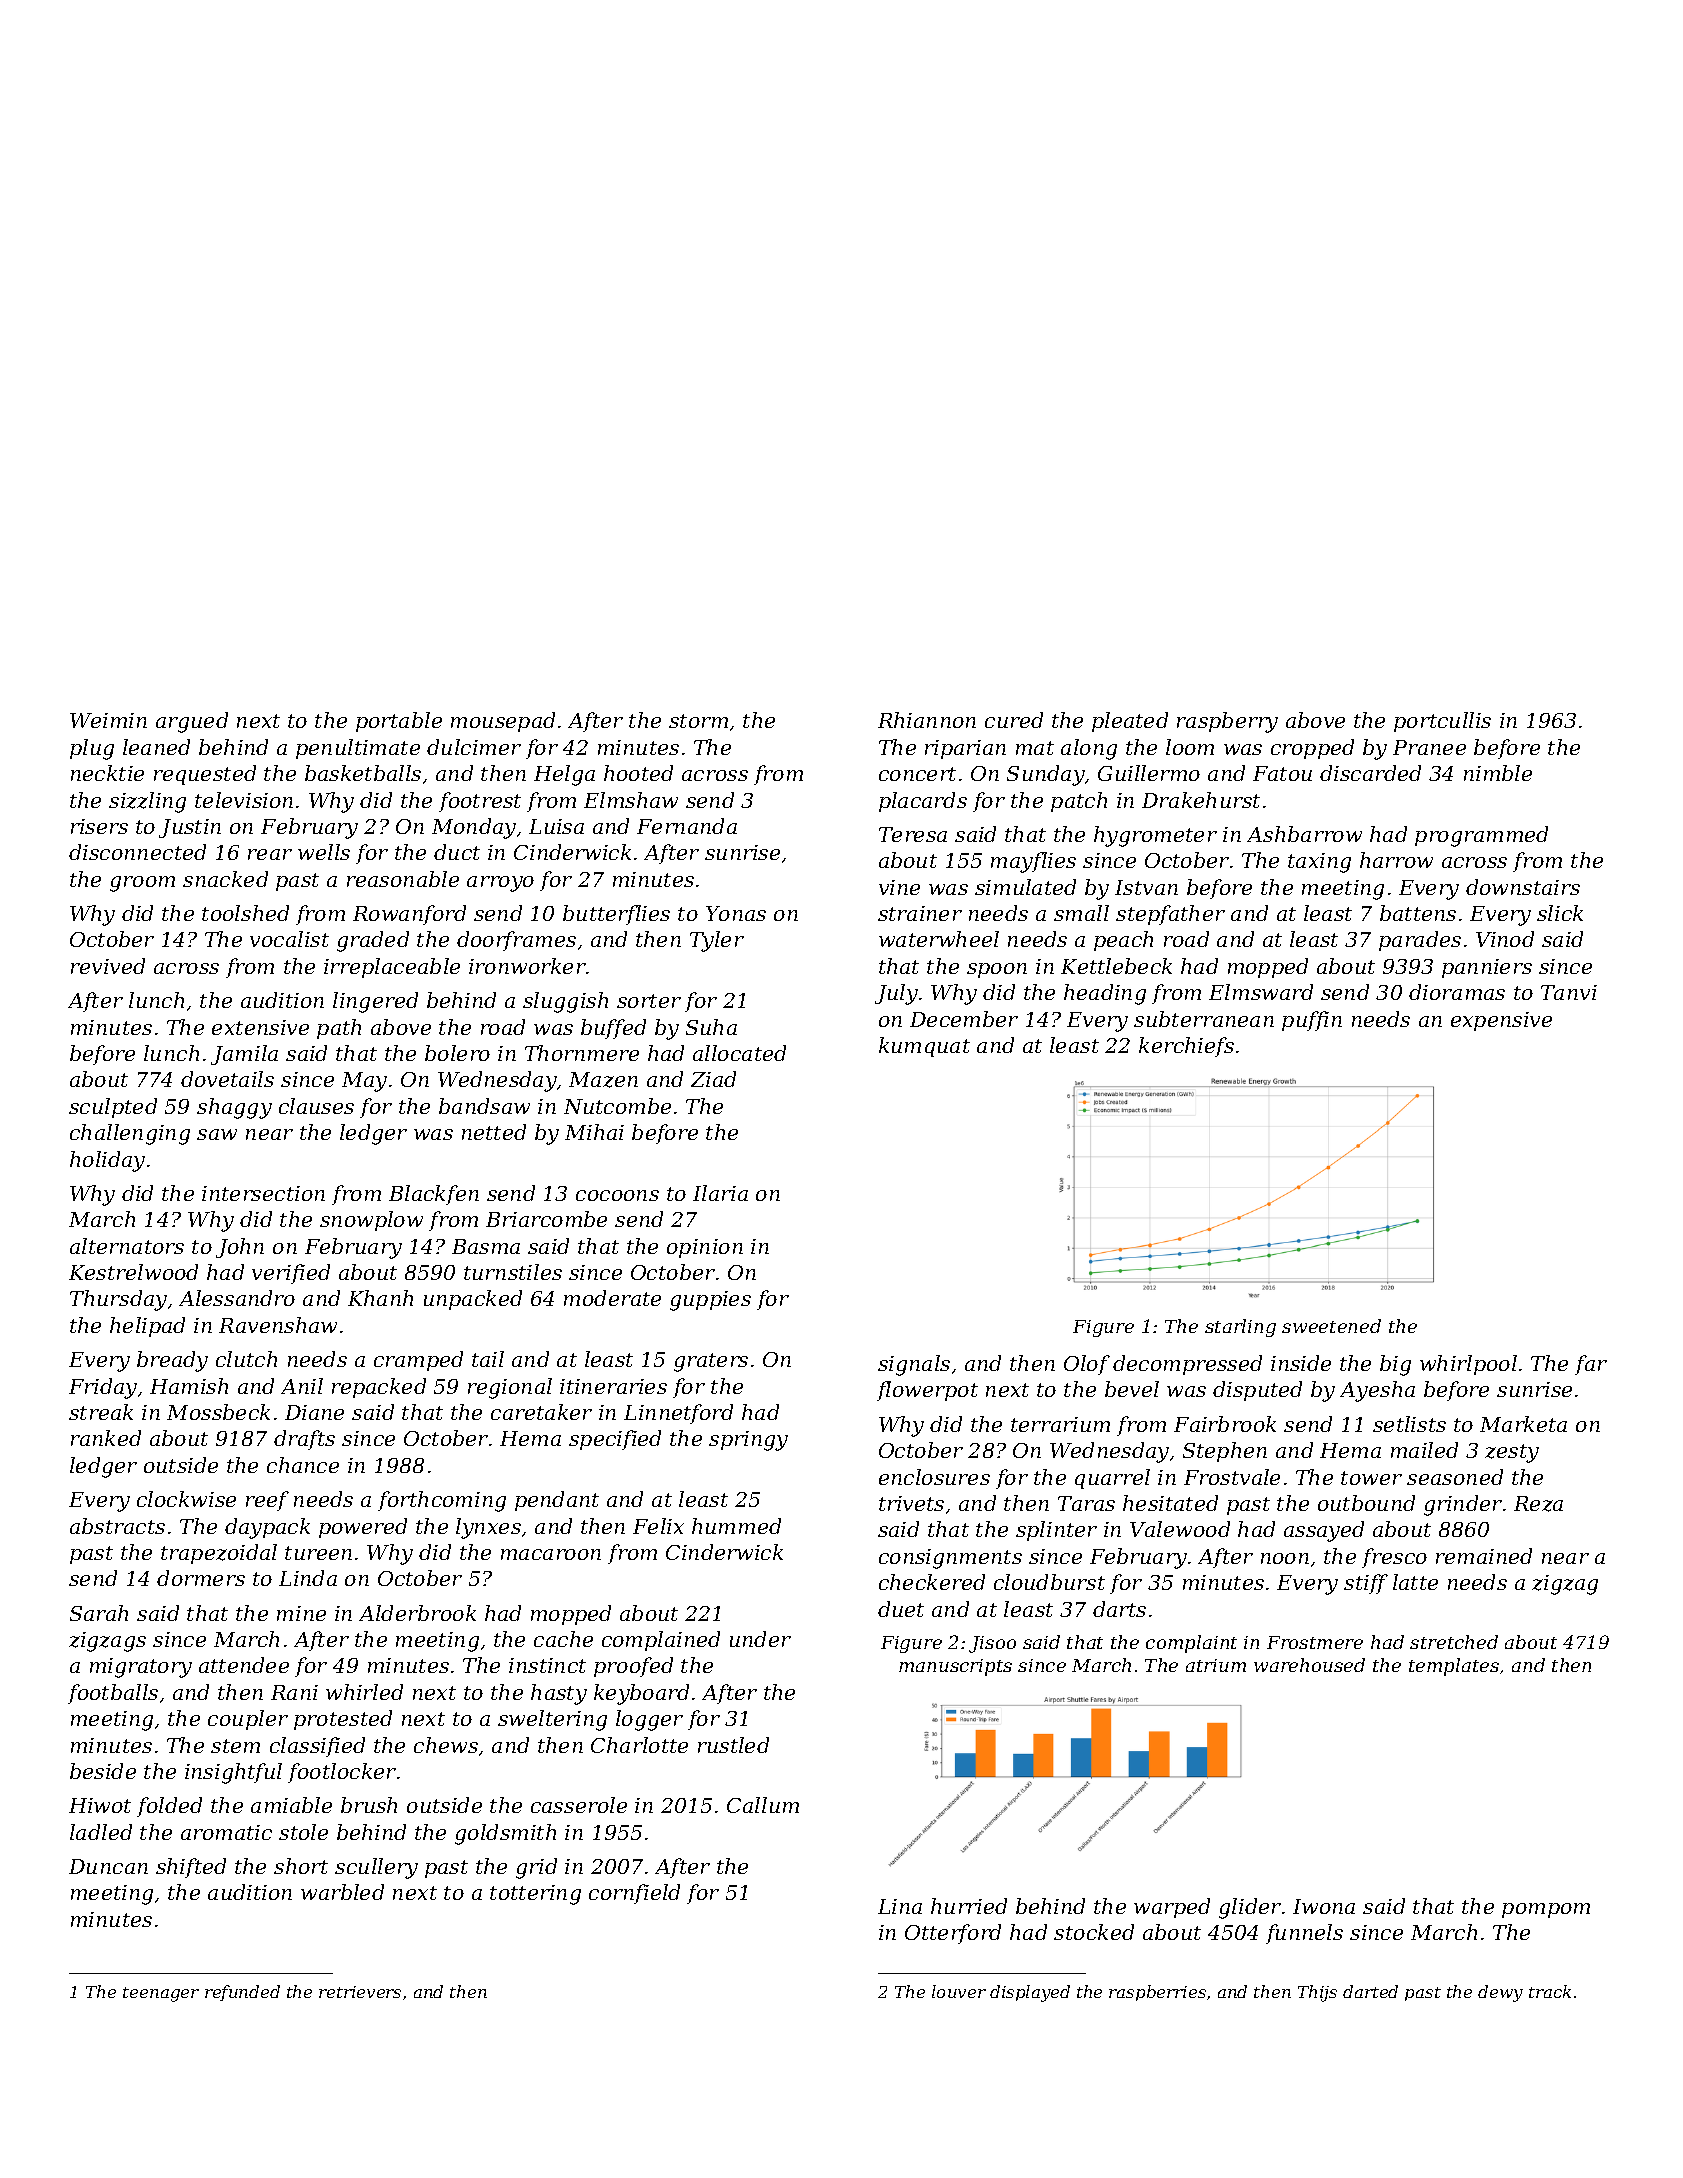 The image size is (1683, 2178). Describe the element at coordinates (494, 1132) in the screenshot. I see `netted` at that location.
